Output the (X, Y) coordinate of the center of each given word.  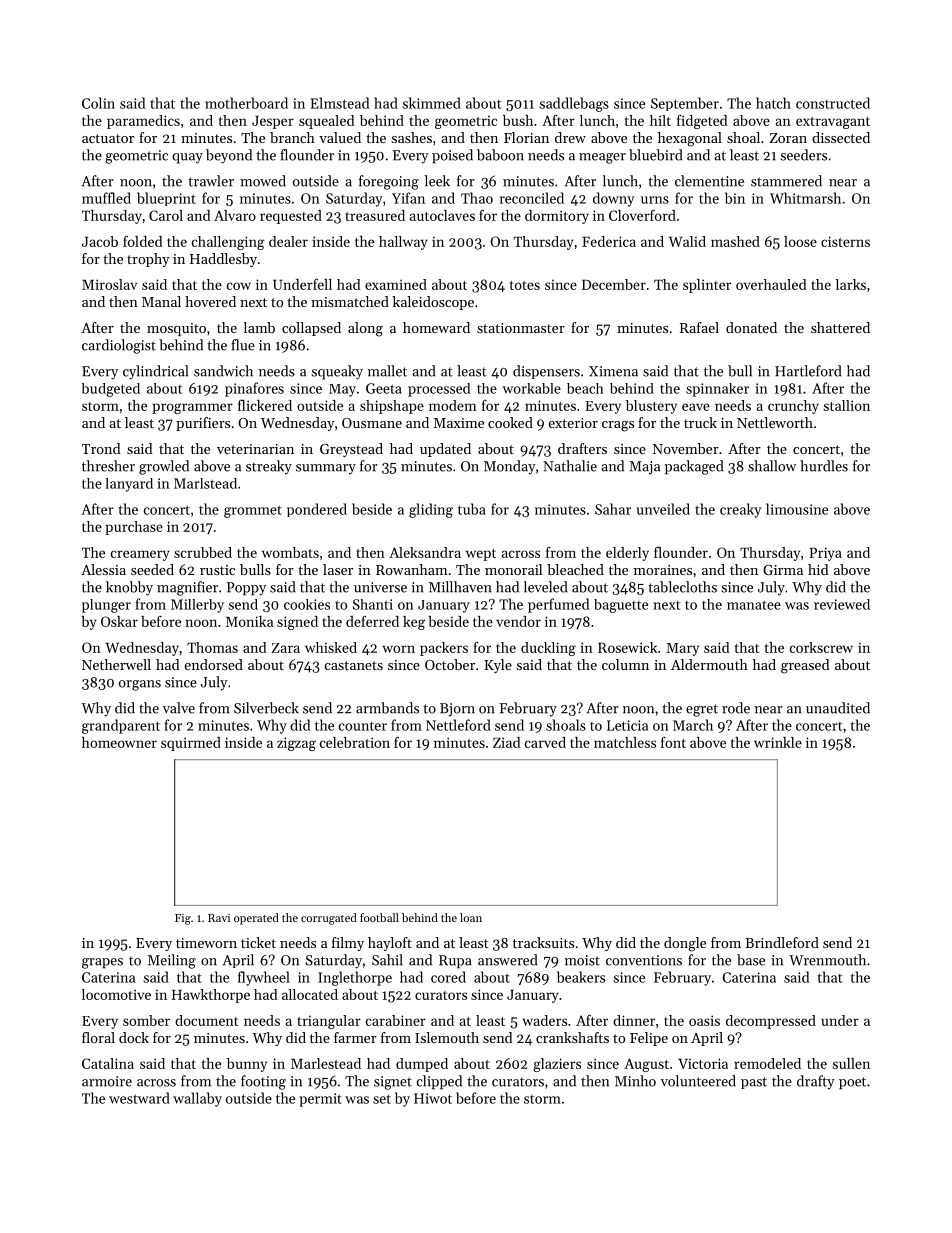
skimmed (432, 103)
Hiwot (433, 1098)
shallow (772, 466)
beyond (229, 156)
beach (585, 388)
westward (139, 1098)
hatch (773, 103)
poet (852, 1083)
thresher (108, 466)
